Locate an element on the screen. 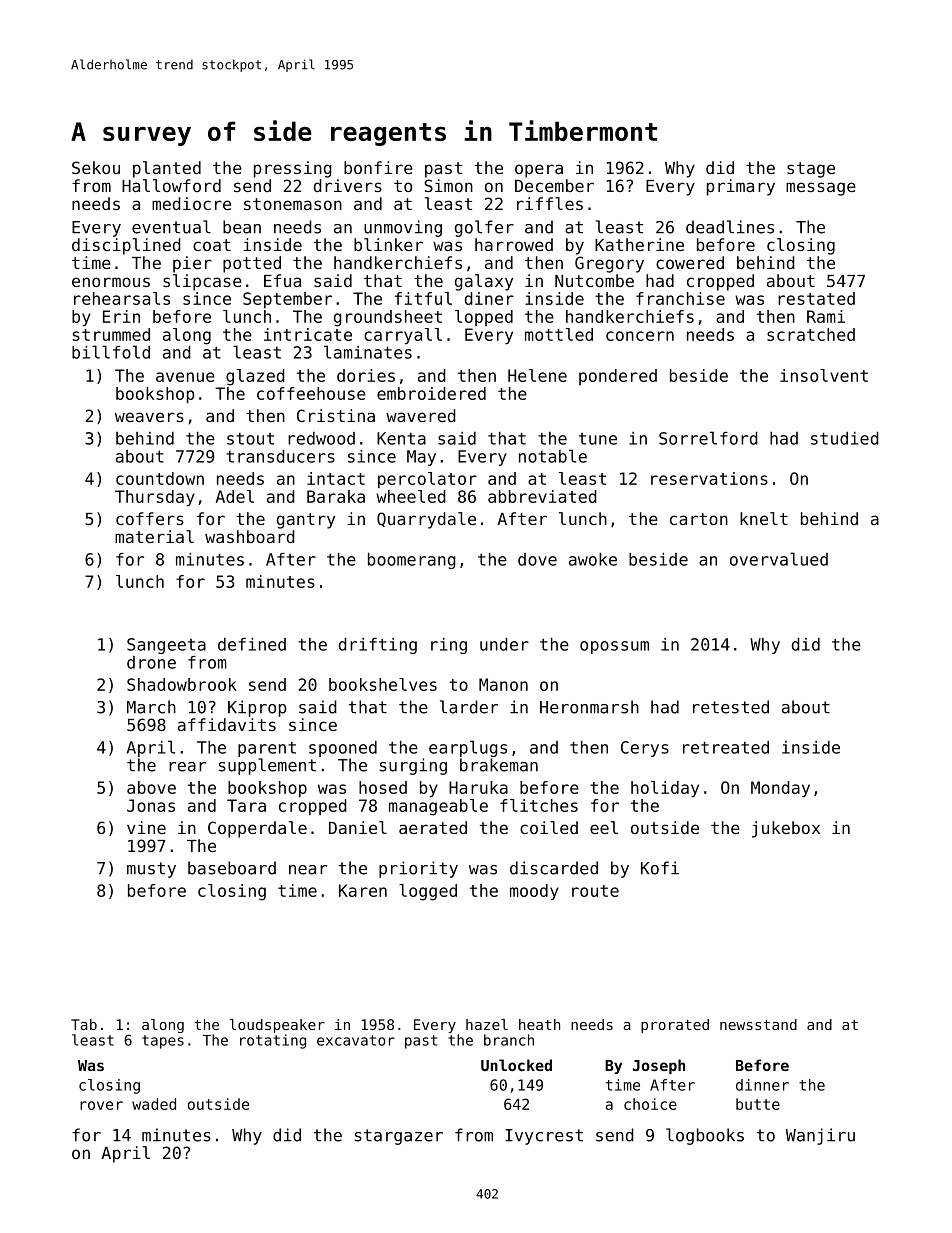 Image resolution: width=952 pixels, height=1233 pixels. stargazer is located at coordinates (398, 1137).
